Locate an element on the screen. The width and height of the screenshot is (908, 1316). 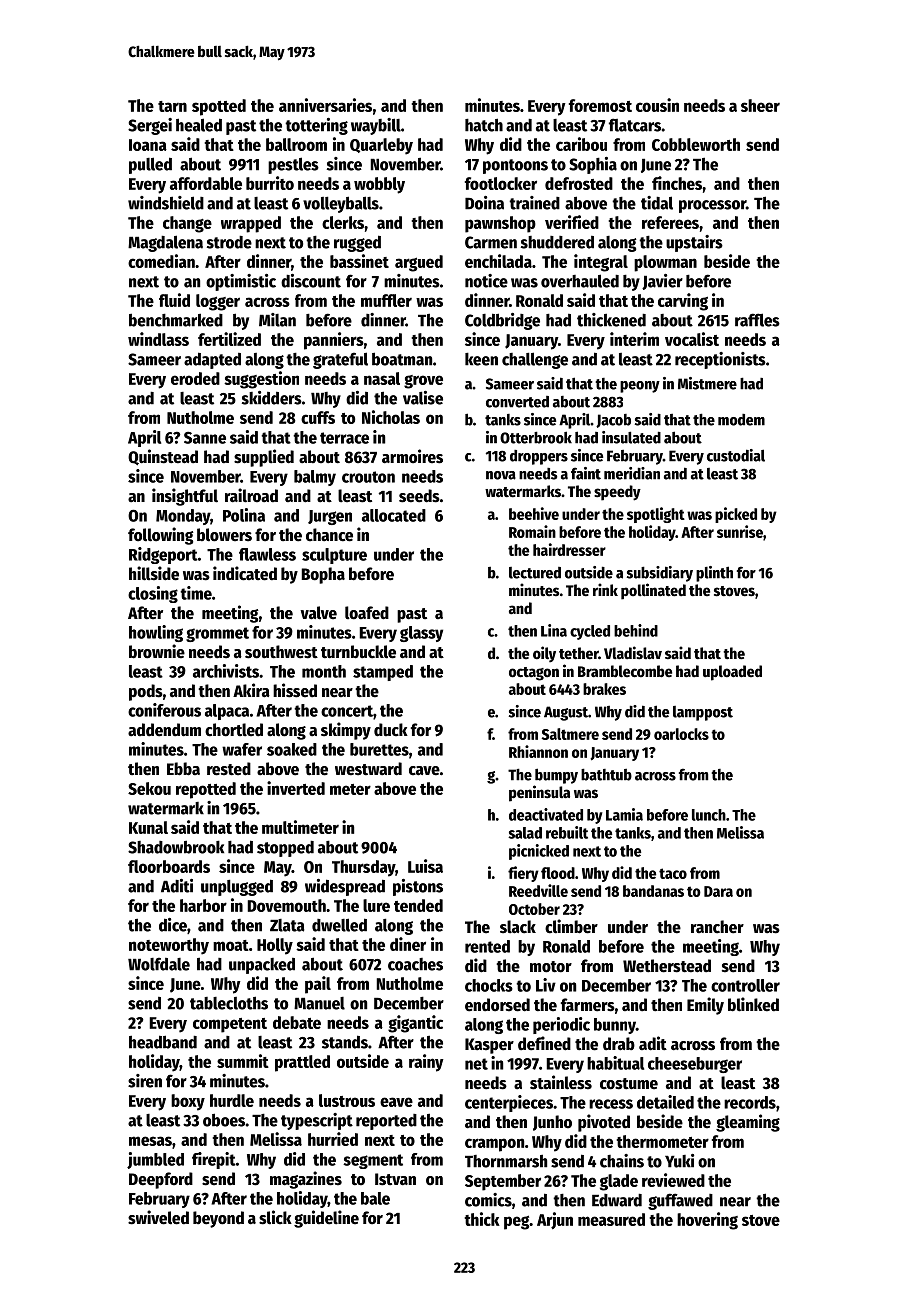
anniversaries is located at coordinates (325, 105).
